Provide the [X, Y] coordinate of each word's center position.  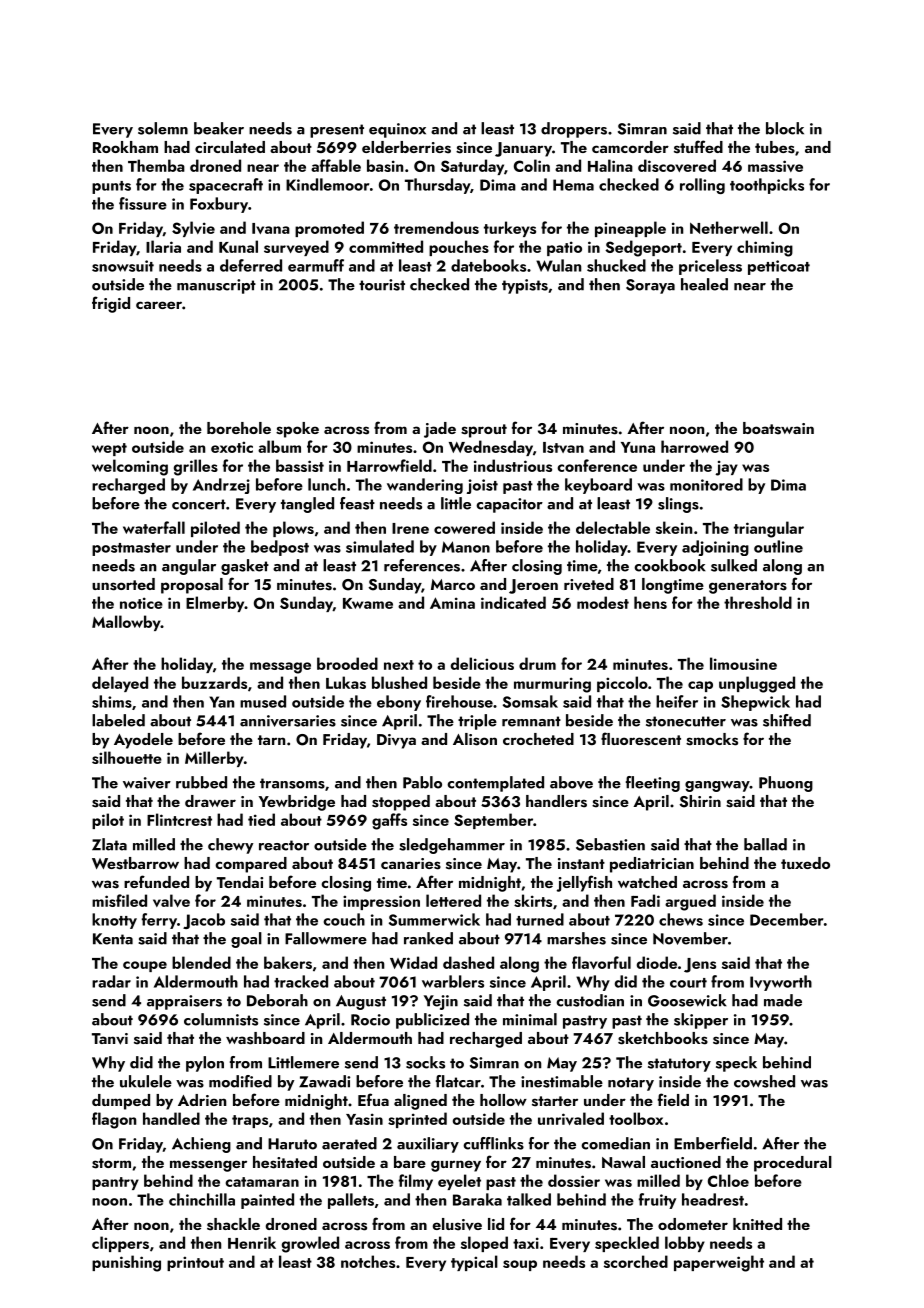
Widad [413, 962]
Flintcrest [179, 819]
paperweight [719, 1263]
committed [386, 246]
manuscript [216, 286]
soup [520, 1265]
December [786, 919]
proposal [192, 586]
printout [195, 1263]
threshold [758, 602]
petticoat [779, 267]
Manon [466, 547]
